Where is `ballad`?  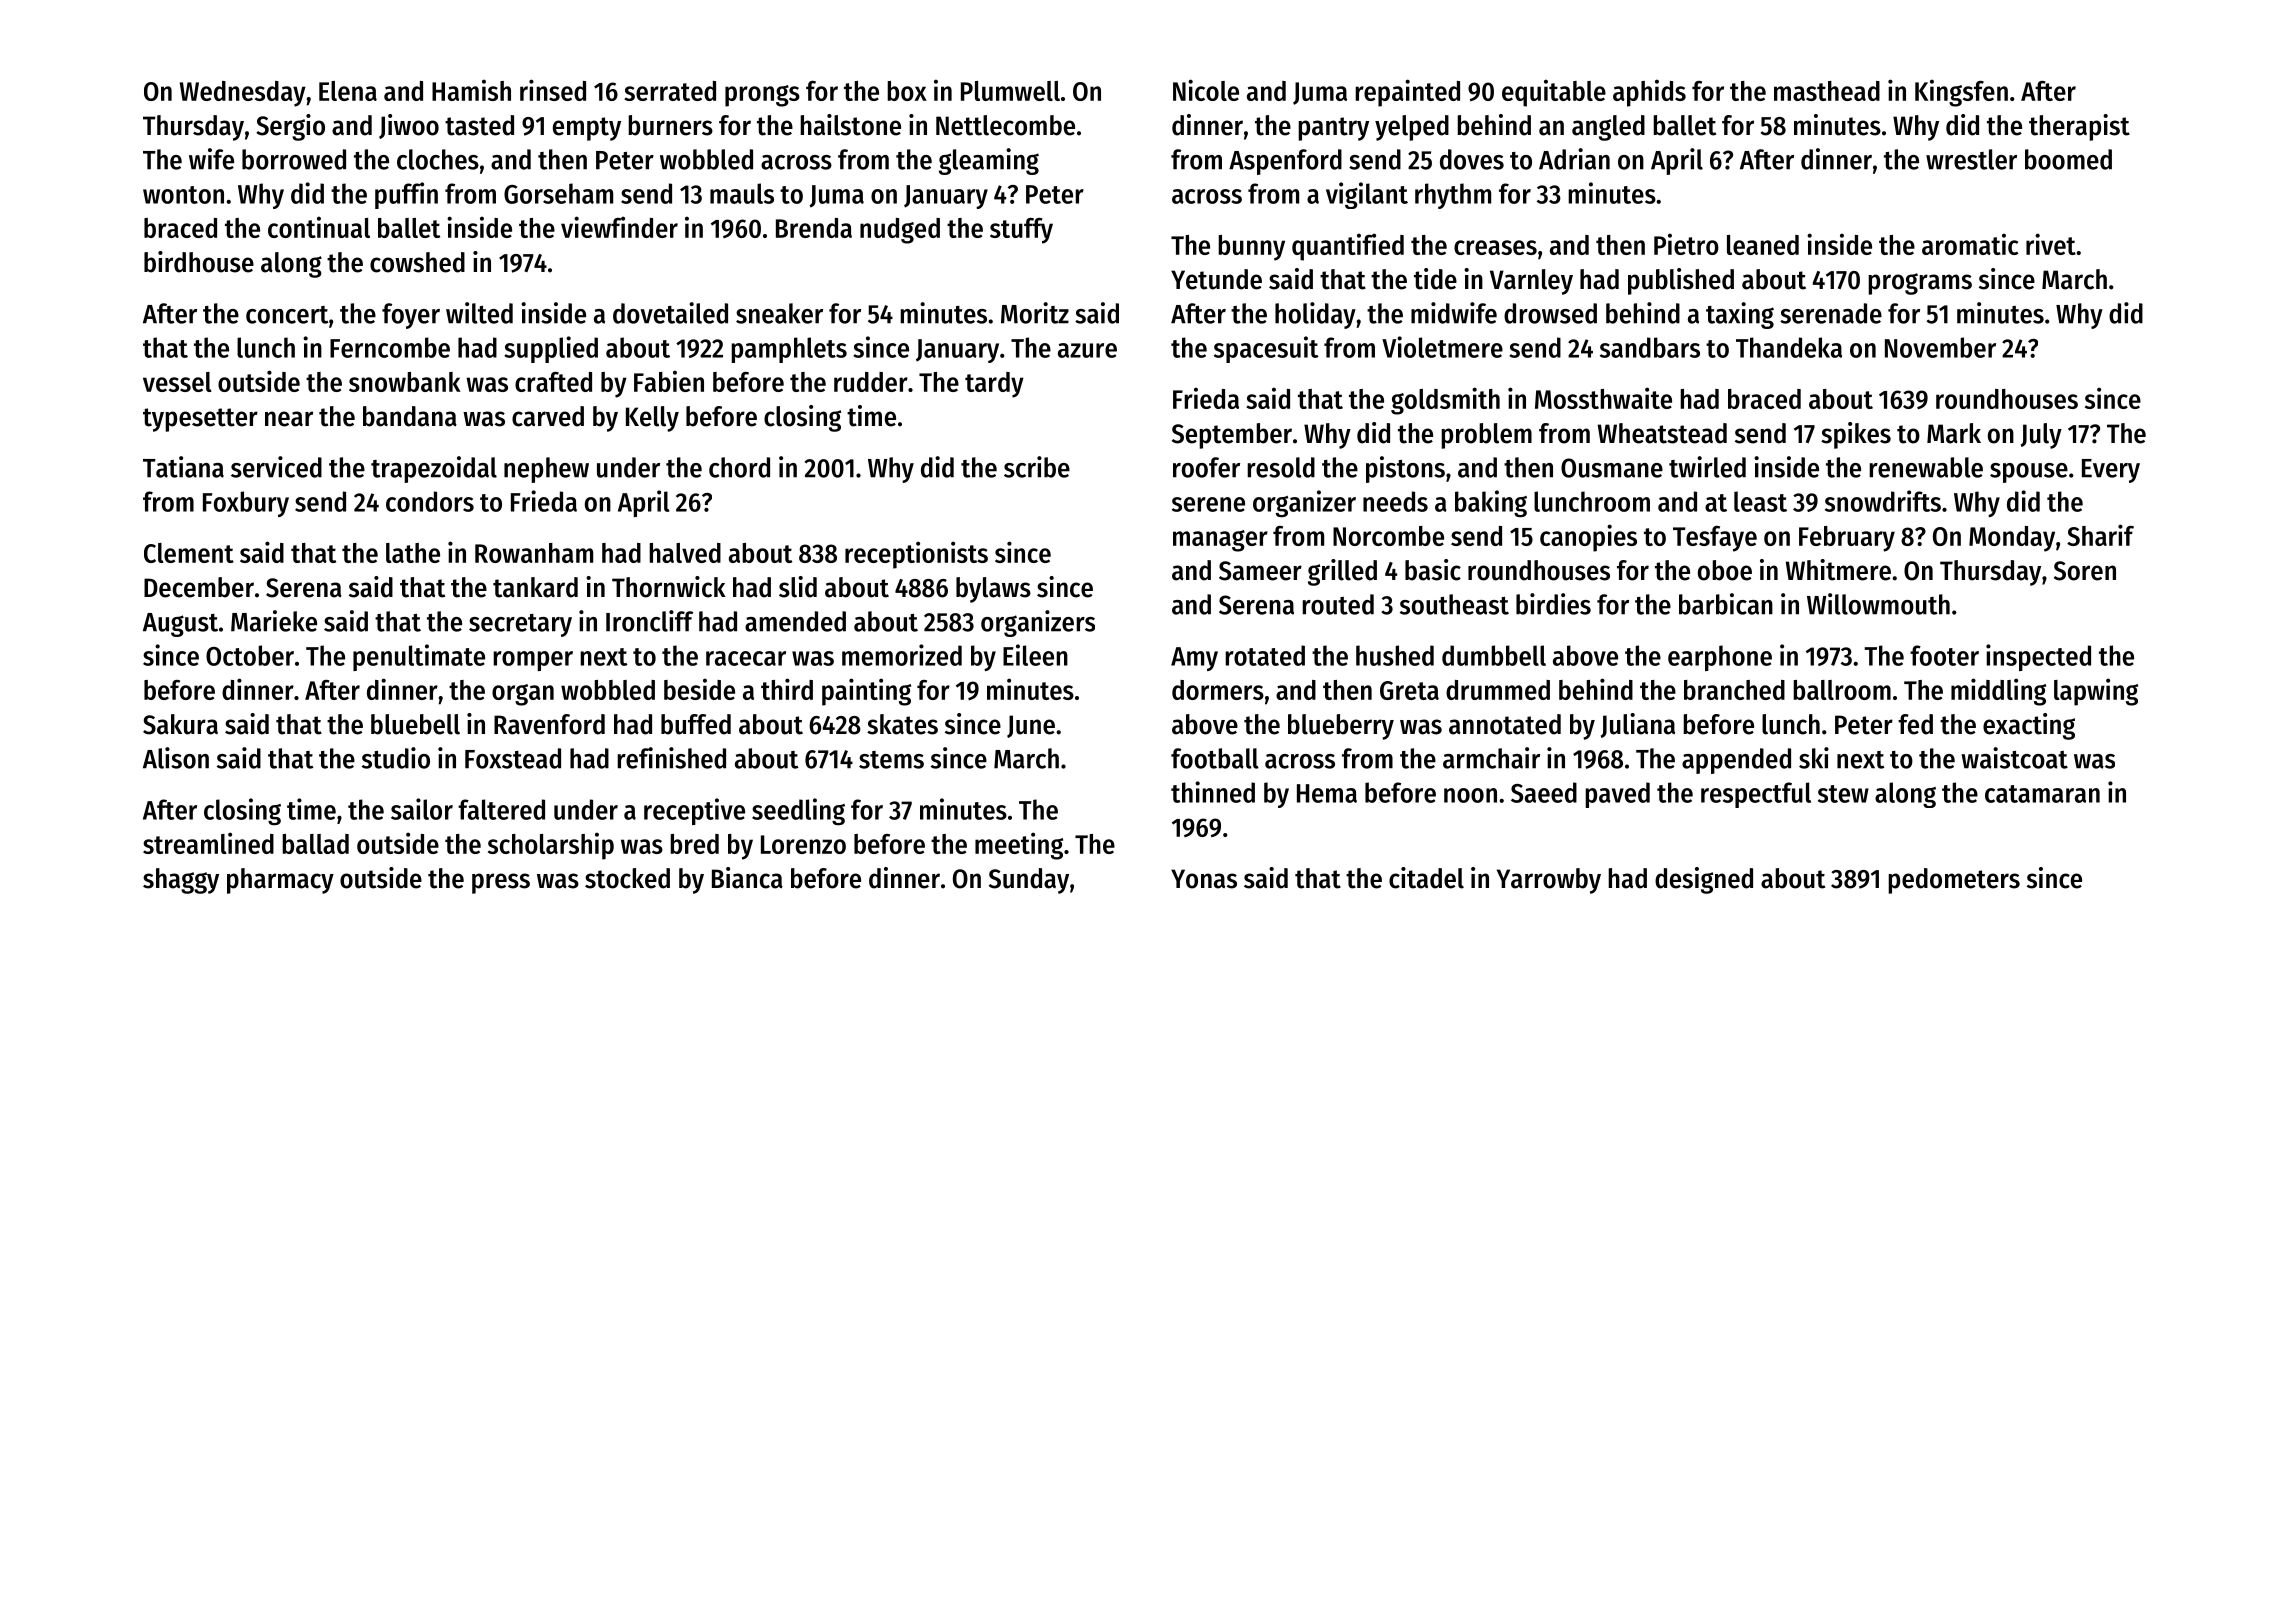 ballad is located at coordinates (315, 844).
